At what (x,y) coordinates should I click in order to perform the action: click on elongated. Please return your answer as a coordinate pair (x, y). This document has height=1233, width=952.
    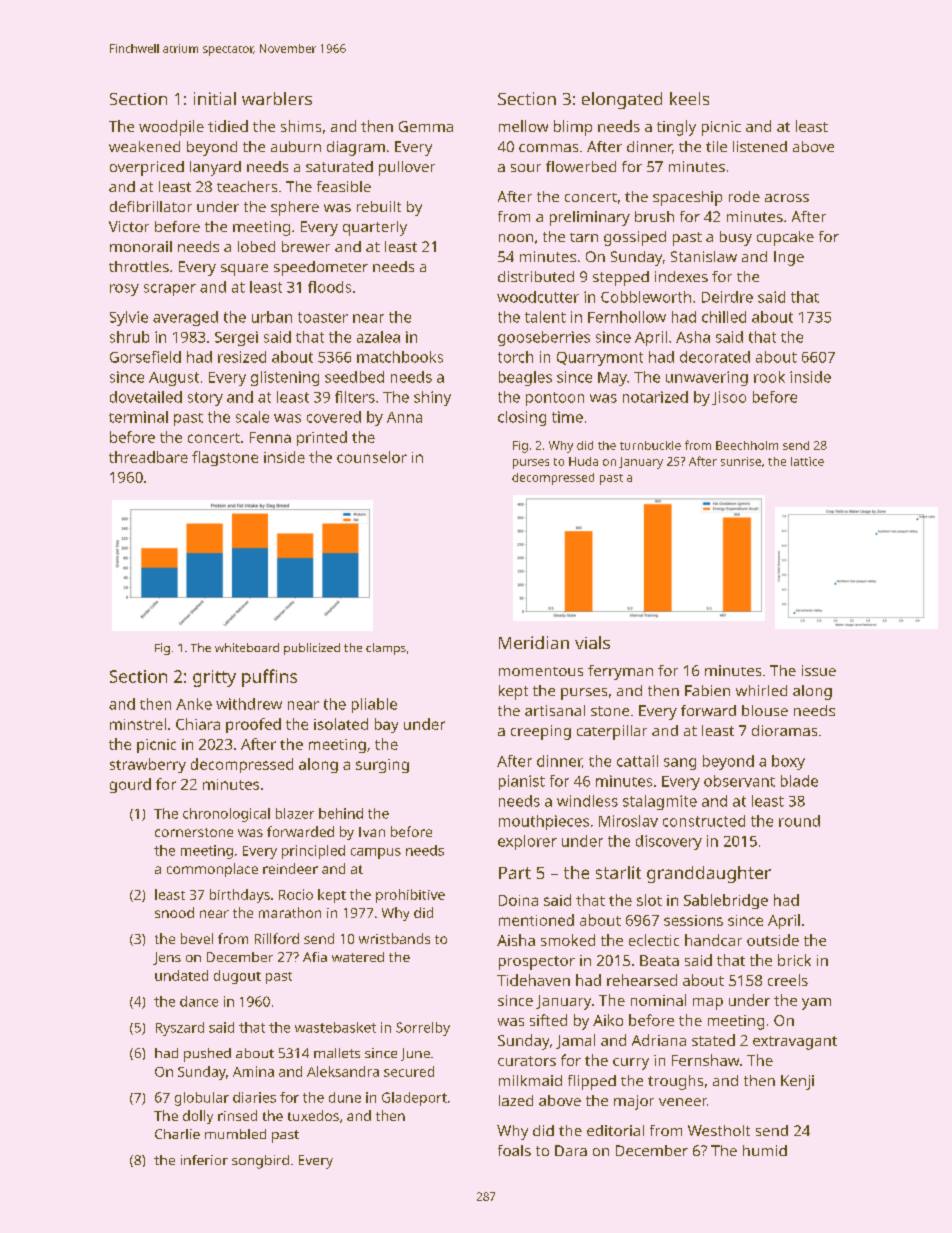
    Looking at the image, I should click on (622, 100).
